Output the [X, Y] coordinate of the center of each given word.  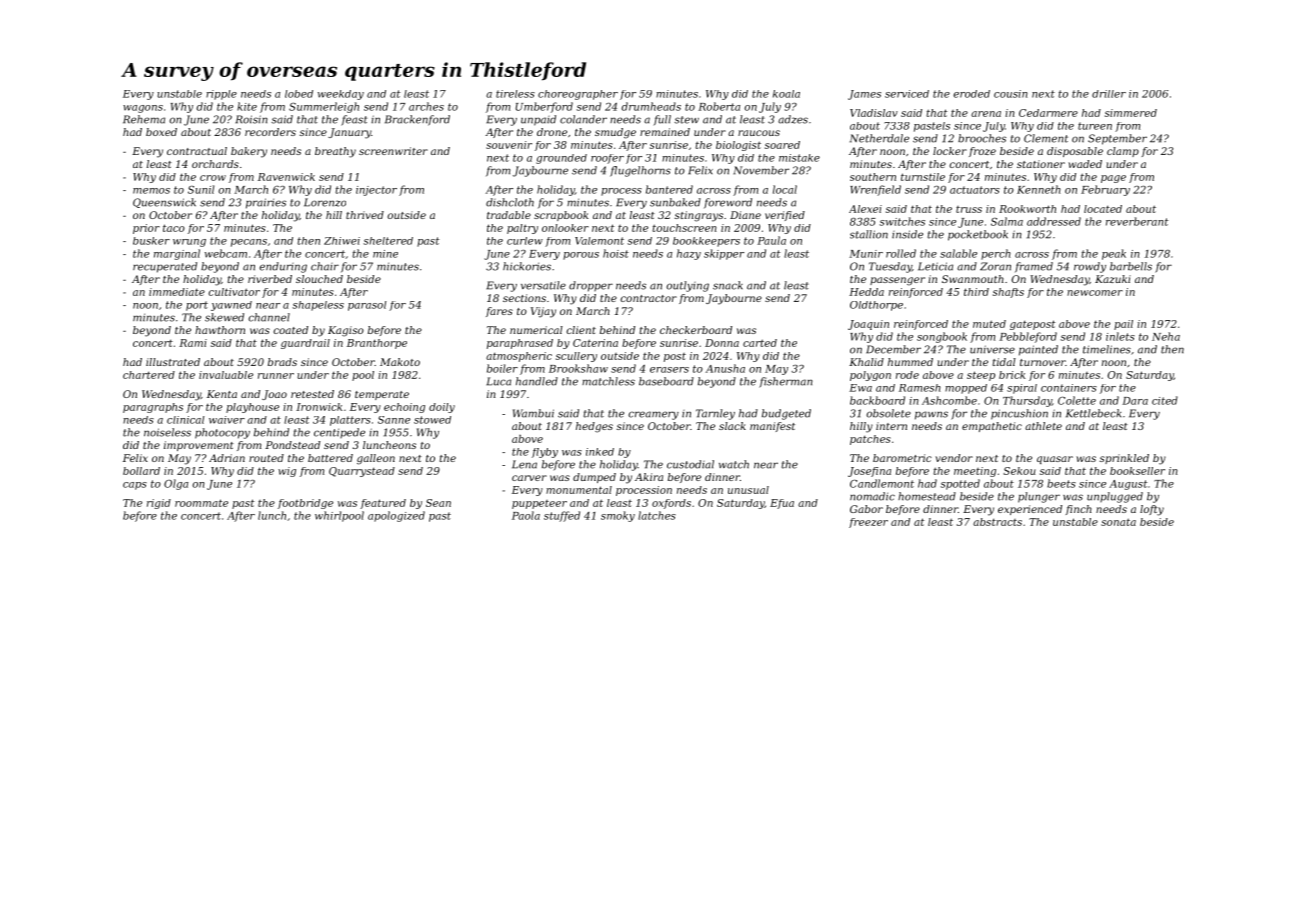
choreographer [578, 95]
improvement [199, 446]
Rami [193, 343]
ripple [221, 95]
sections [524, 298]
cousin [1011, 94]
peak [1114, 254]
